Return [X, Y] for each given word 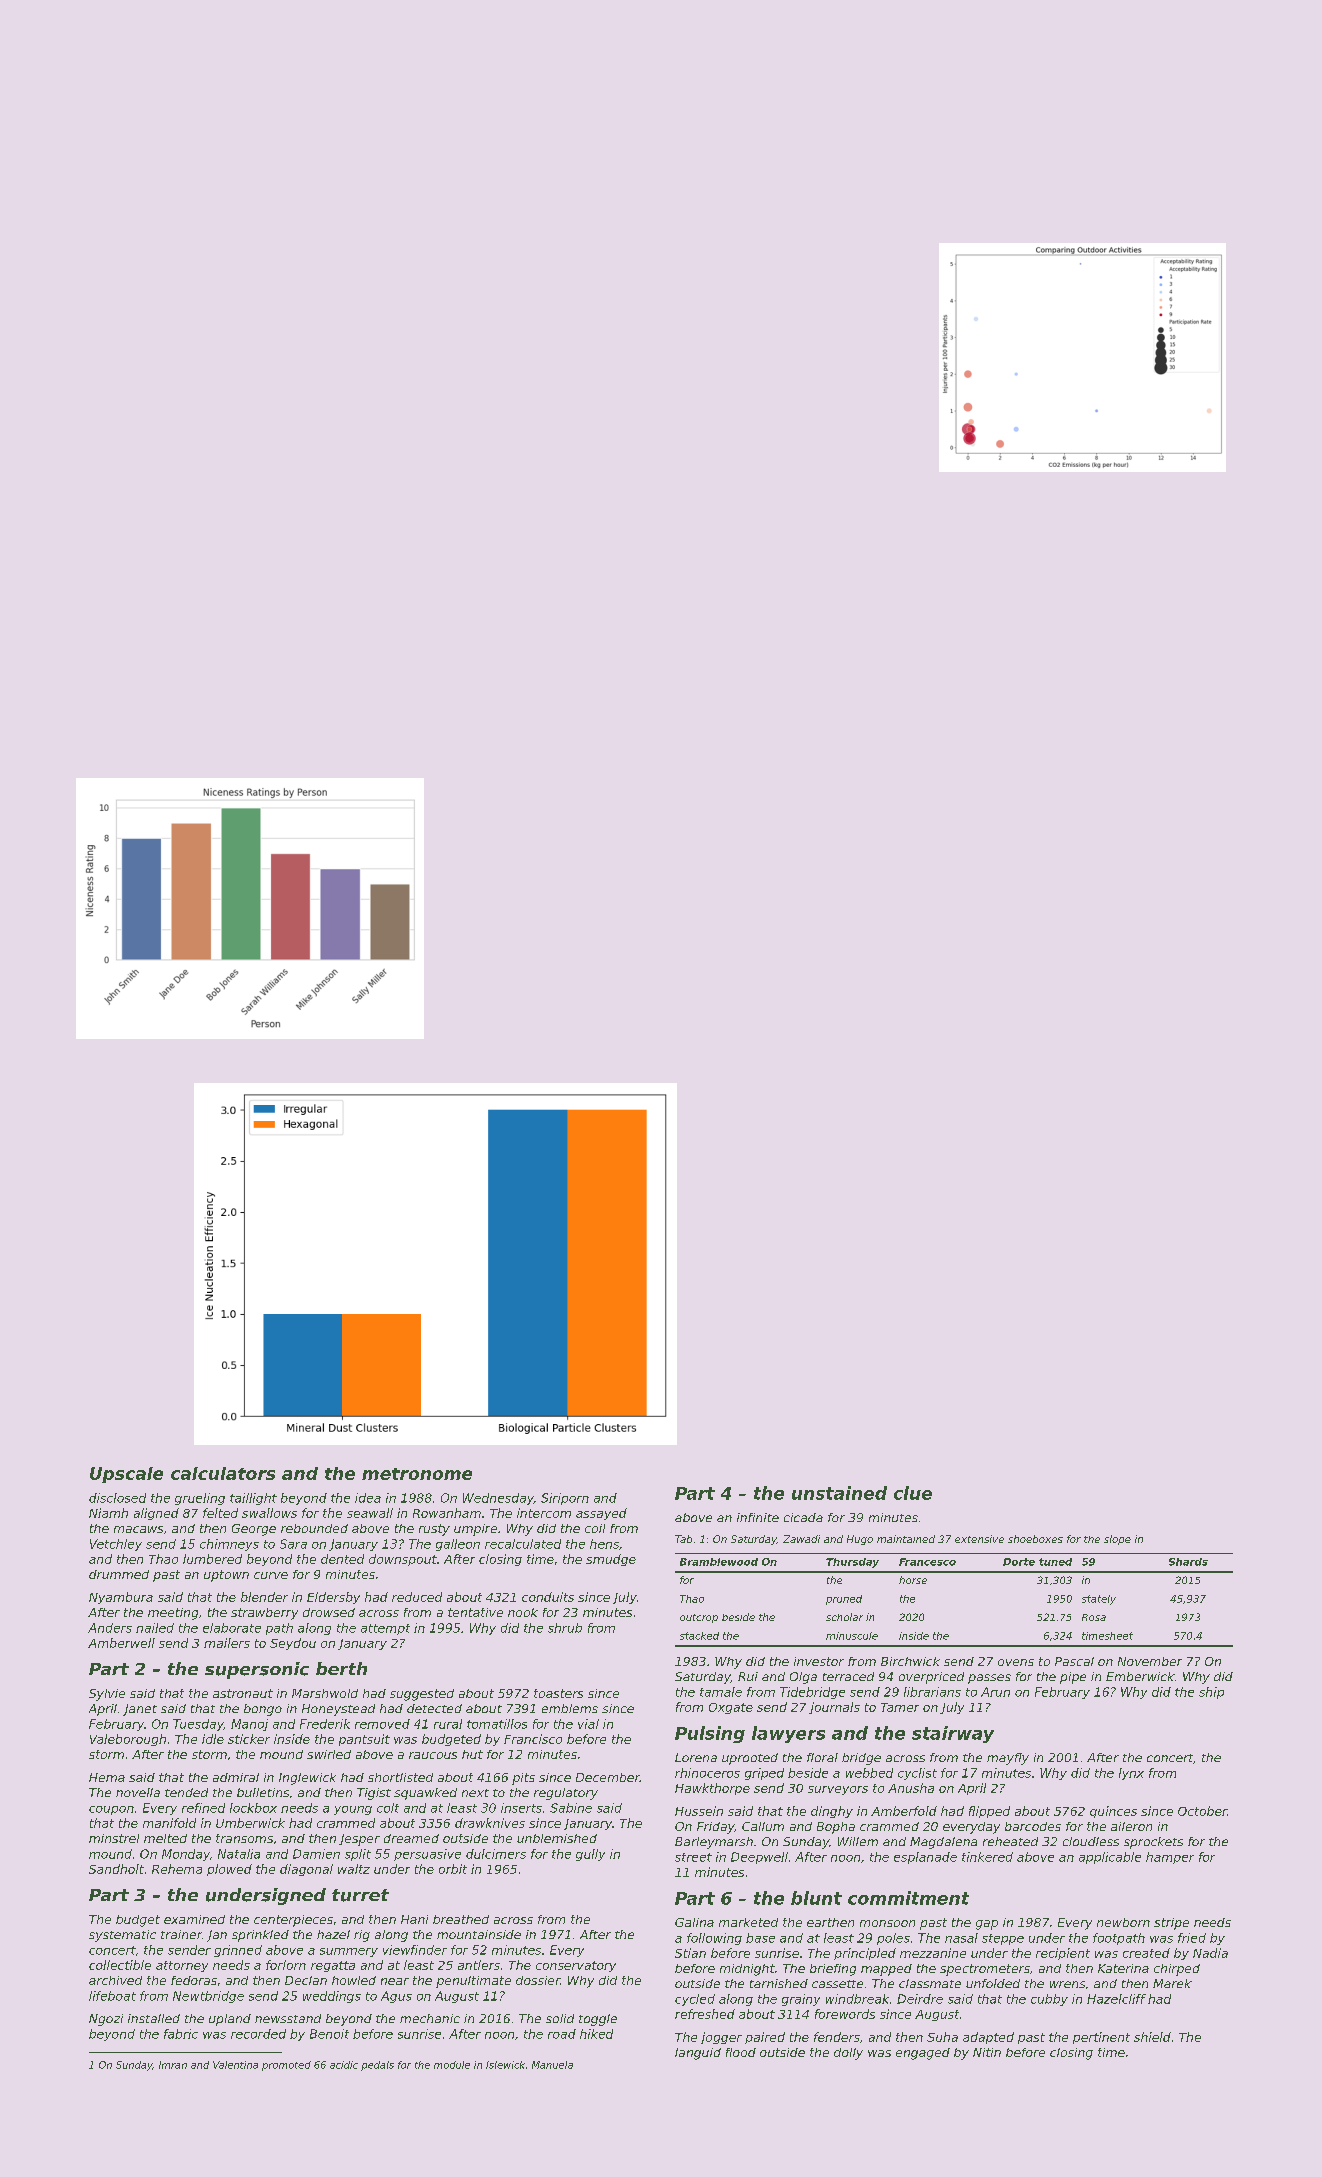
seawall [370, 1513]
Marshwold [325, 1693]
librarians [932, 1692]
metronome [417, 1474]
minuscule [852, 1636]
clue [913, 1493]
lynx [1131, 1774]
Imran [173, 2065]
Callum [763, 1826]
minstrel [114, 1838]
